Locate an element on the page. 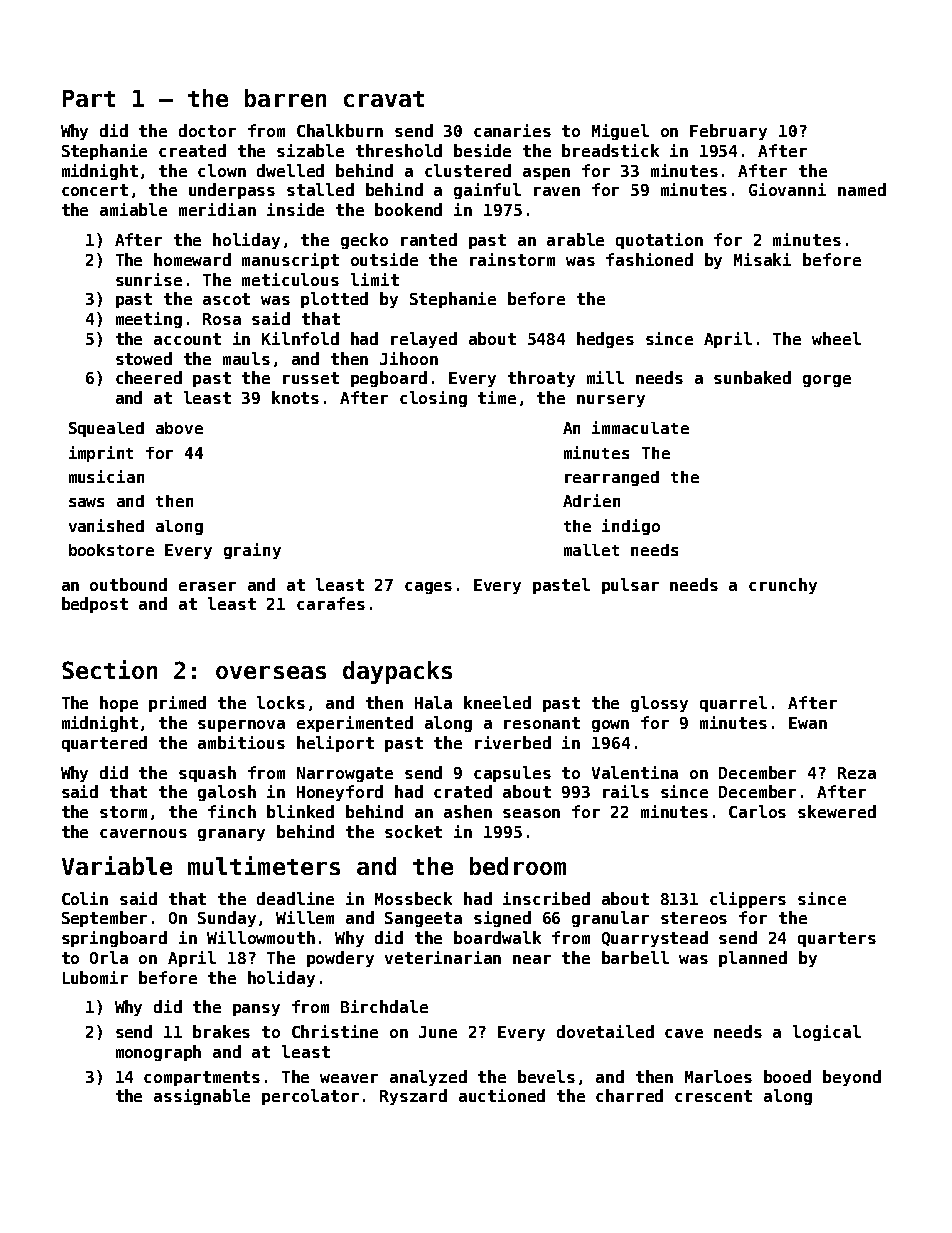 Image resolution: width=952 pixels, height=1233 pixels. immaculate is located at coordinates (640, 427).
